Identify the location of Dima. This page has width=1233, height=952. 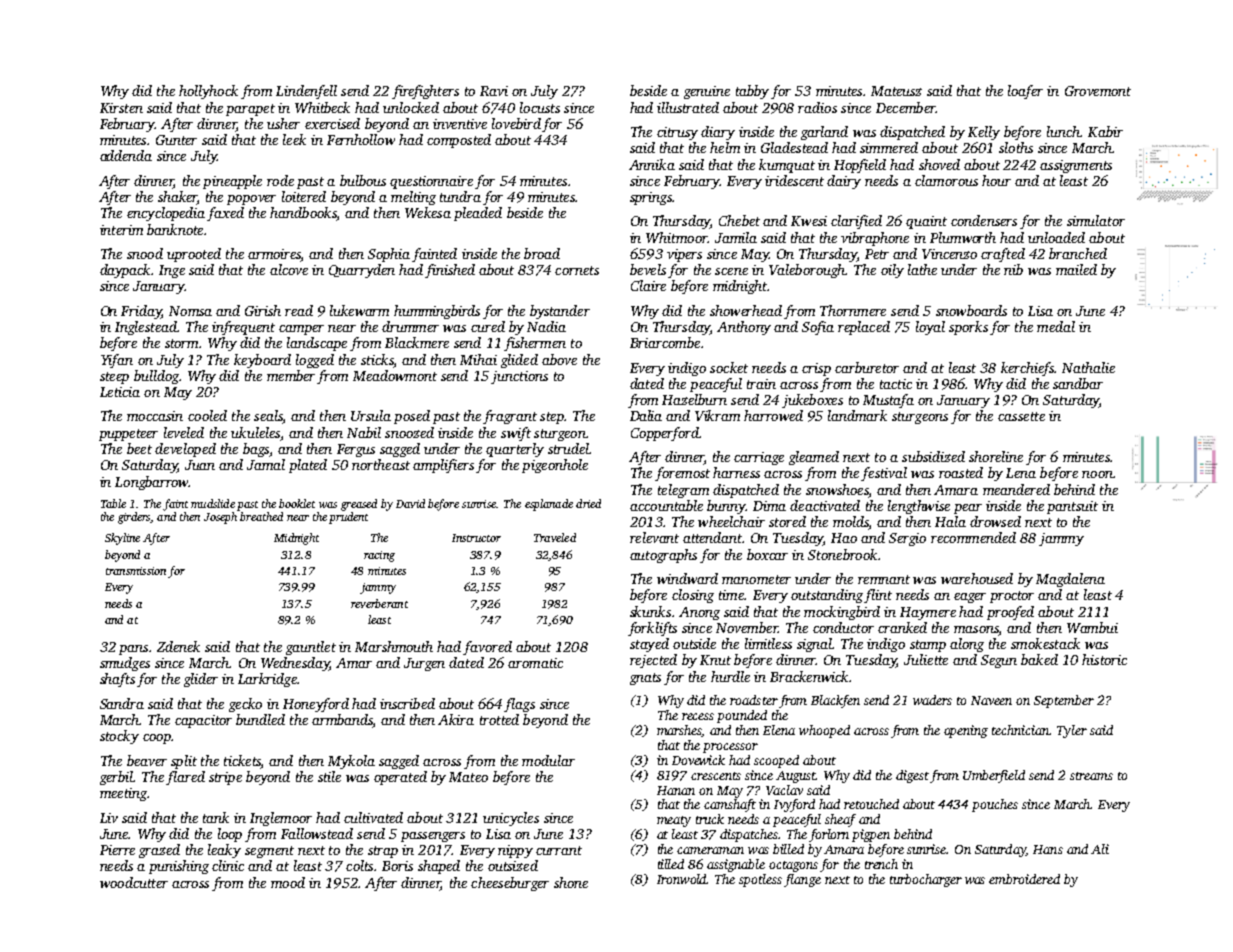
(769, 506).
